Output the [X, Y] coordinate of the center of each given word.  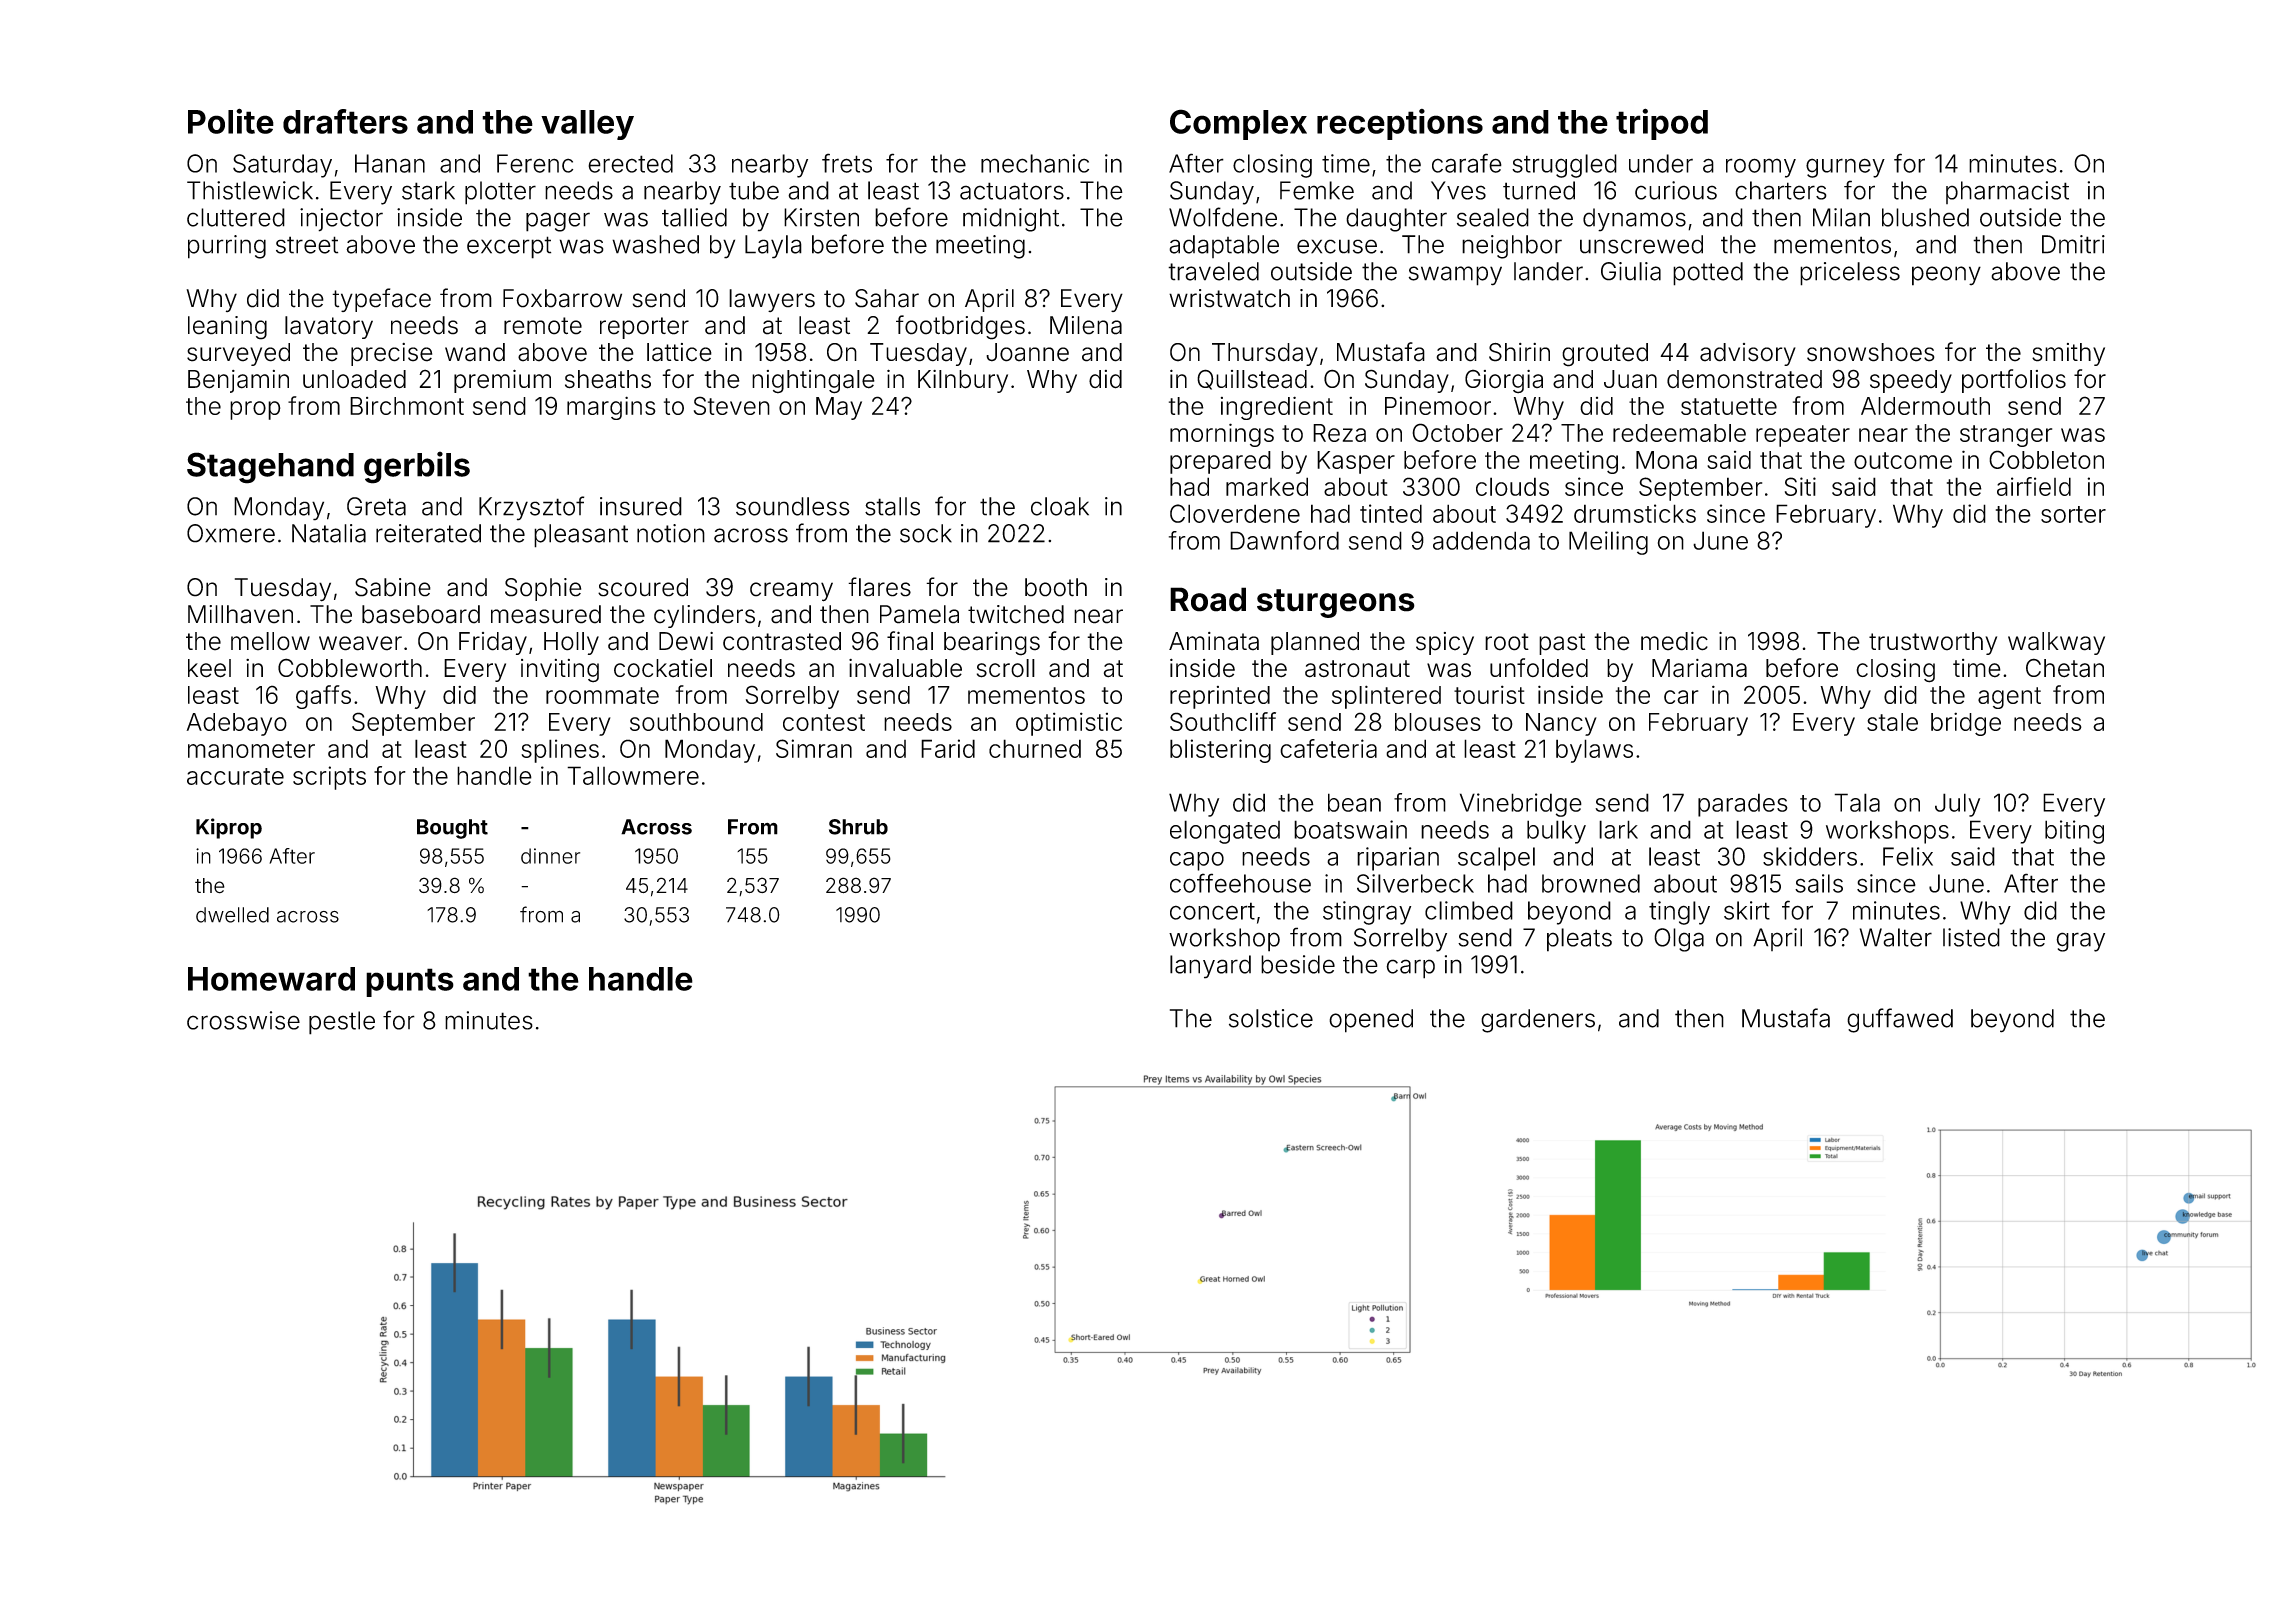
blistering [1220, 751]
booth [1056, 587]
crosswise [243, 1020]
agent [2009, 698]
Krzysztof [531, 508]
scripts [329, 778]
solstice [1271, 1018]
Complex [1238, 124]
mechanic [1035, 163]
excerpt [509, 247]
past [1562, 644]
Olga [1679, 940]
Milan [1841, 217]
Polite [231, 121]
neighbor [1512, 247]
